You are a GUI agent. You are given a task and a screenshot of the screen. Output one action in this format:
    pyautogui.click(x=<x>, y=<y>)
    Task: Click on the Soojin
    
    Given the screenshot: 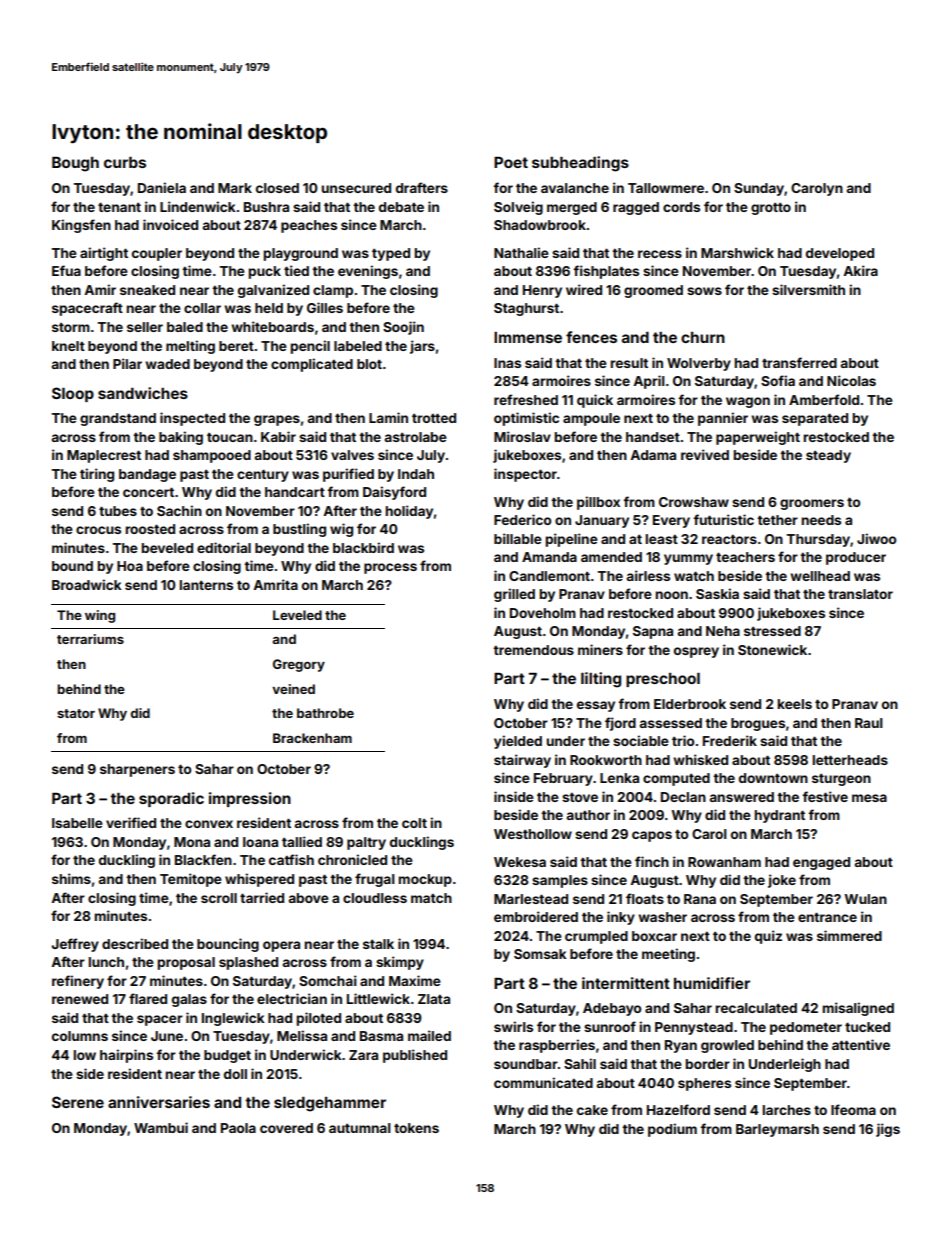 What is the action you would take?
    pyautogui.click(x=403, y=328)
